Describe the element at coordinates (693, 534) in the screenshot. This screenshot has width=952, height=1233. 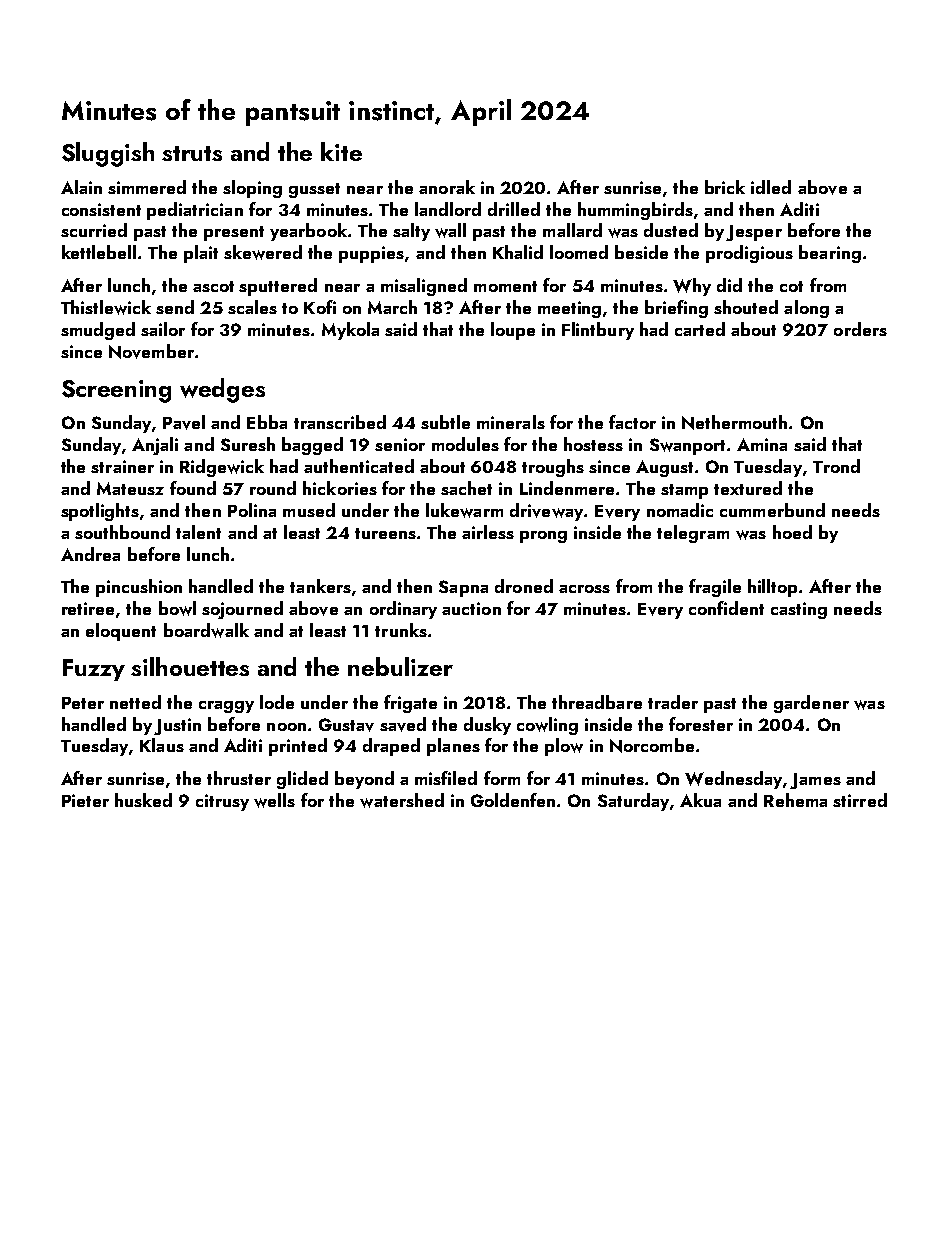
I see `telegram` at that location.
